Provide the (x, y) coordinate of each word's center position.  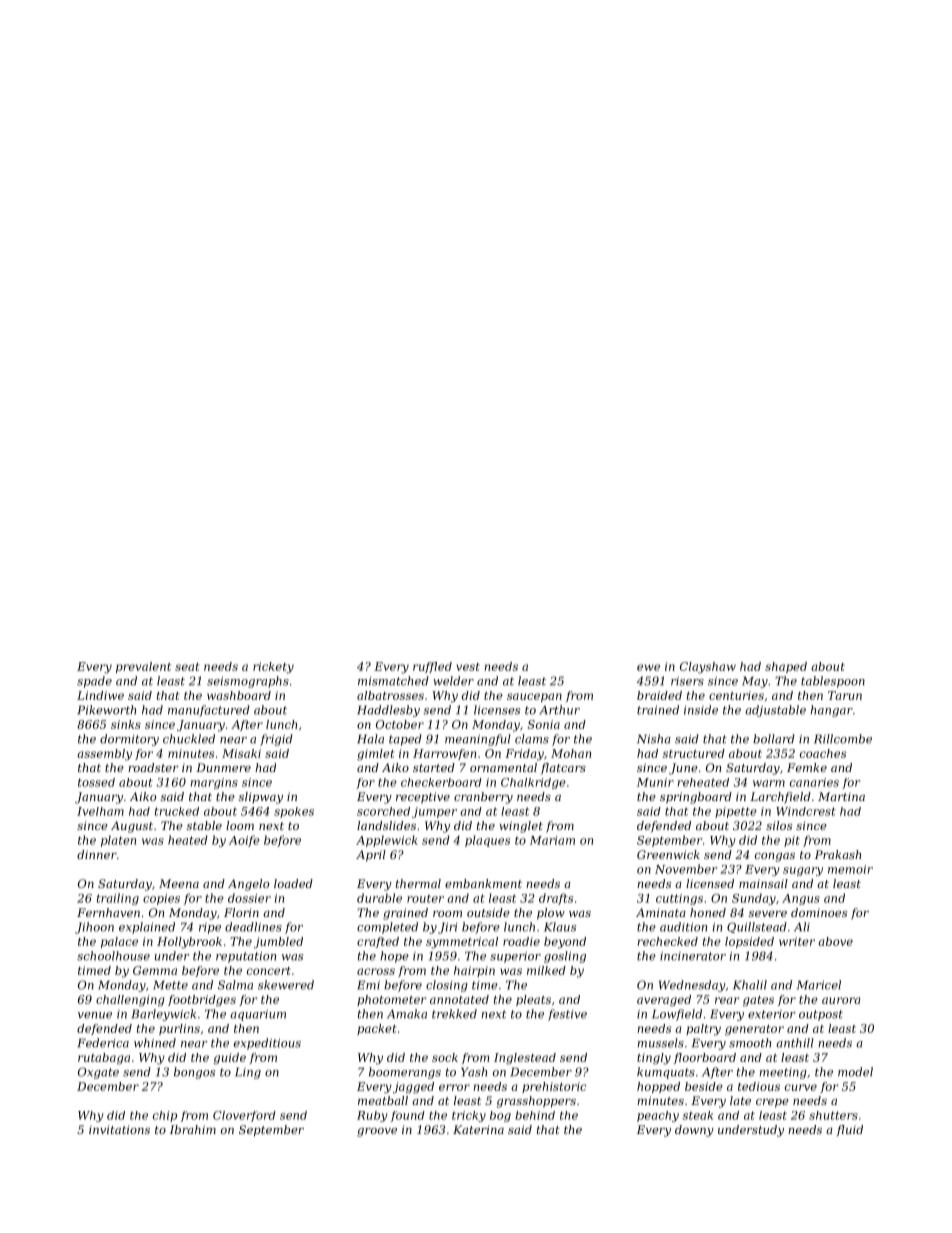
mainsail (763, 883)
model (855, 1072)
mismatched (393, 681)
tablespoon (833, 682)
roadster (153, 767)
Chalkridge (533, 783)
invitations (119, 1129)
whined (155, 1043)
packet (376, 1029)
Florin (241, 912)
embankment (483, 883)
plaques (487, 841)
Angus (801, 899)
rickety (273, 668)
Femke (807, 767)
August (132, 827)
